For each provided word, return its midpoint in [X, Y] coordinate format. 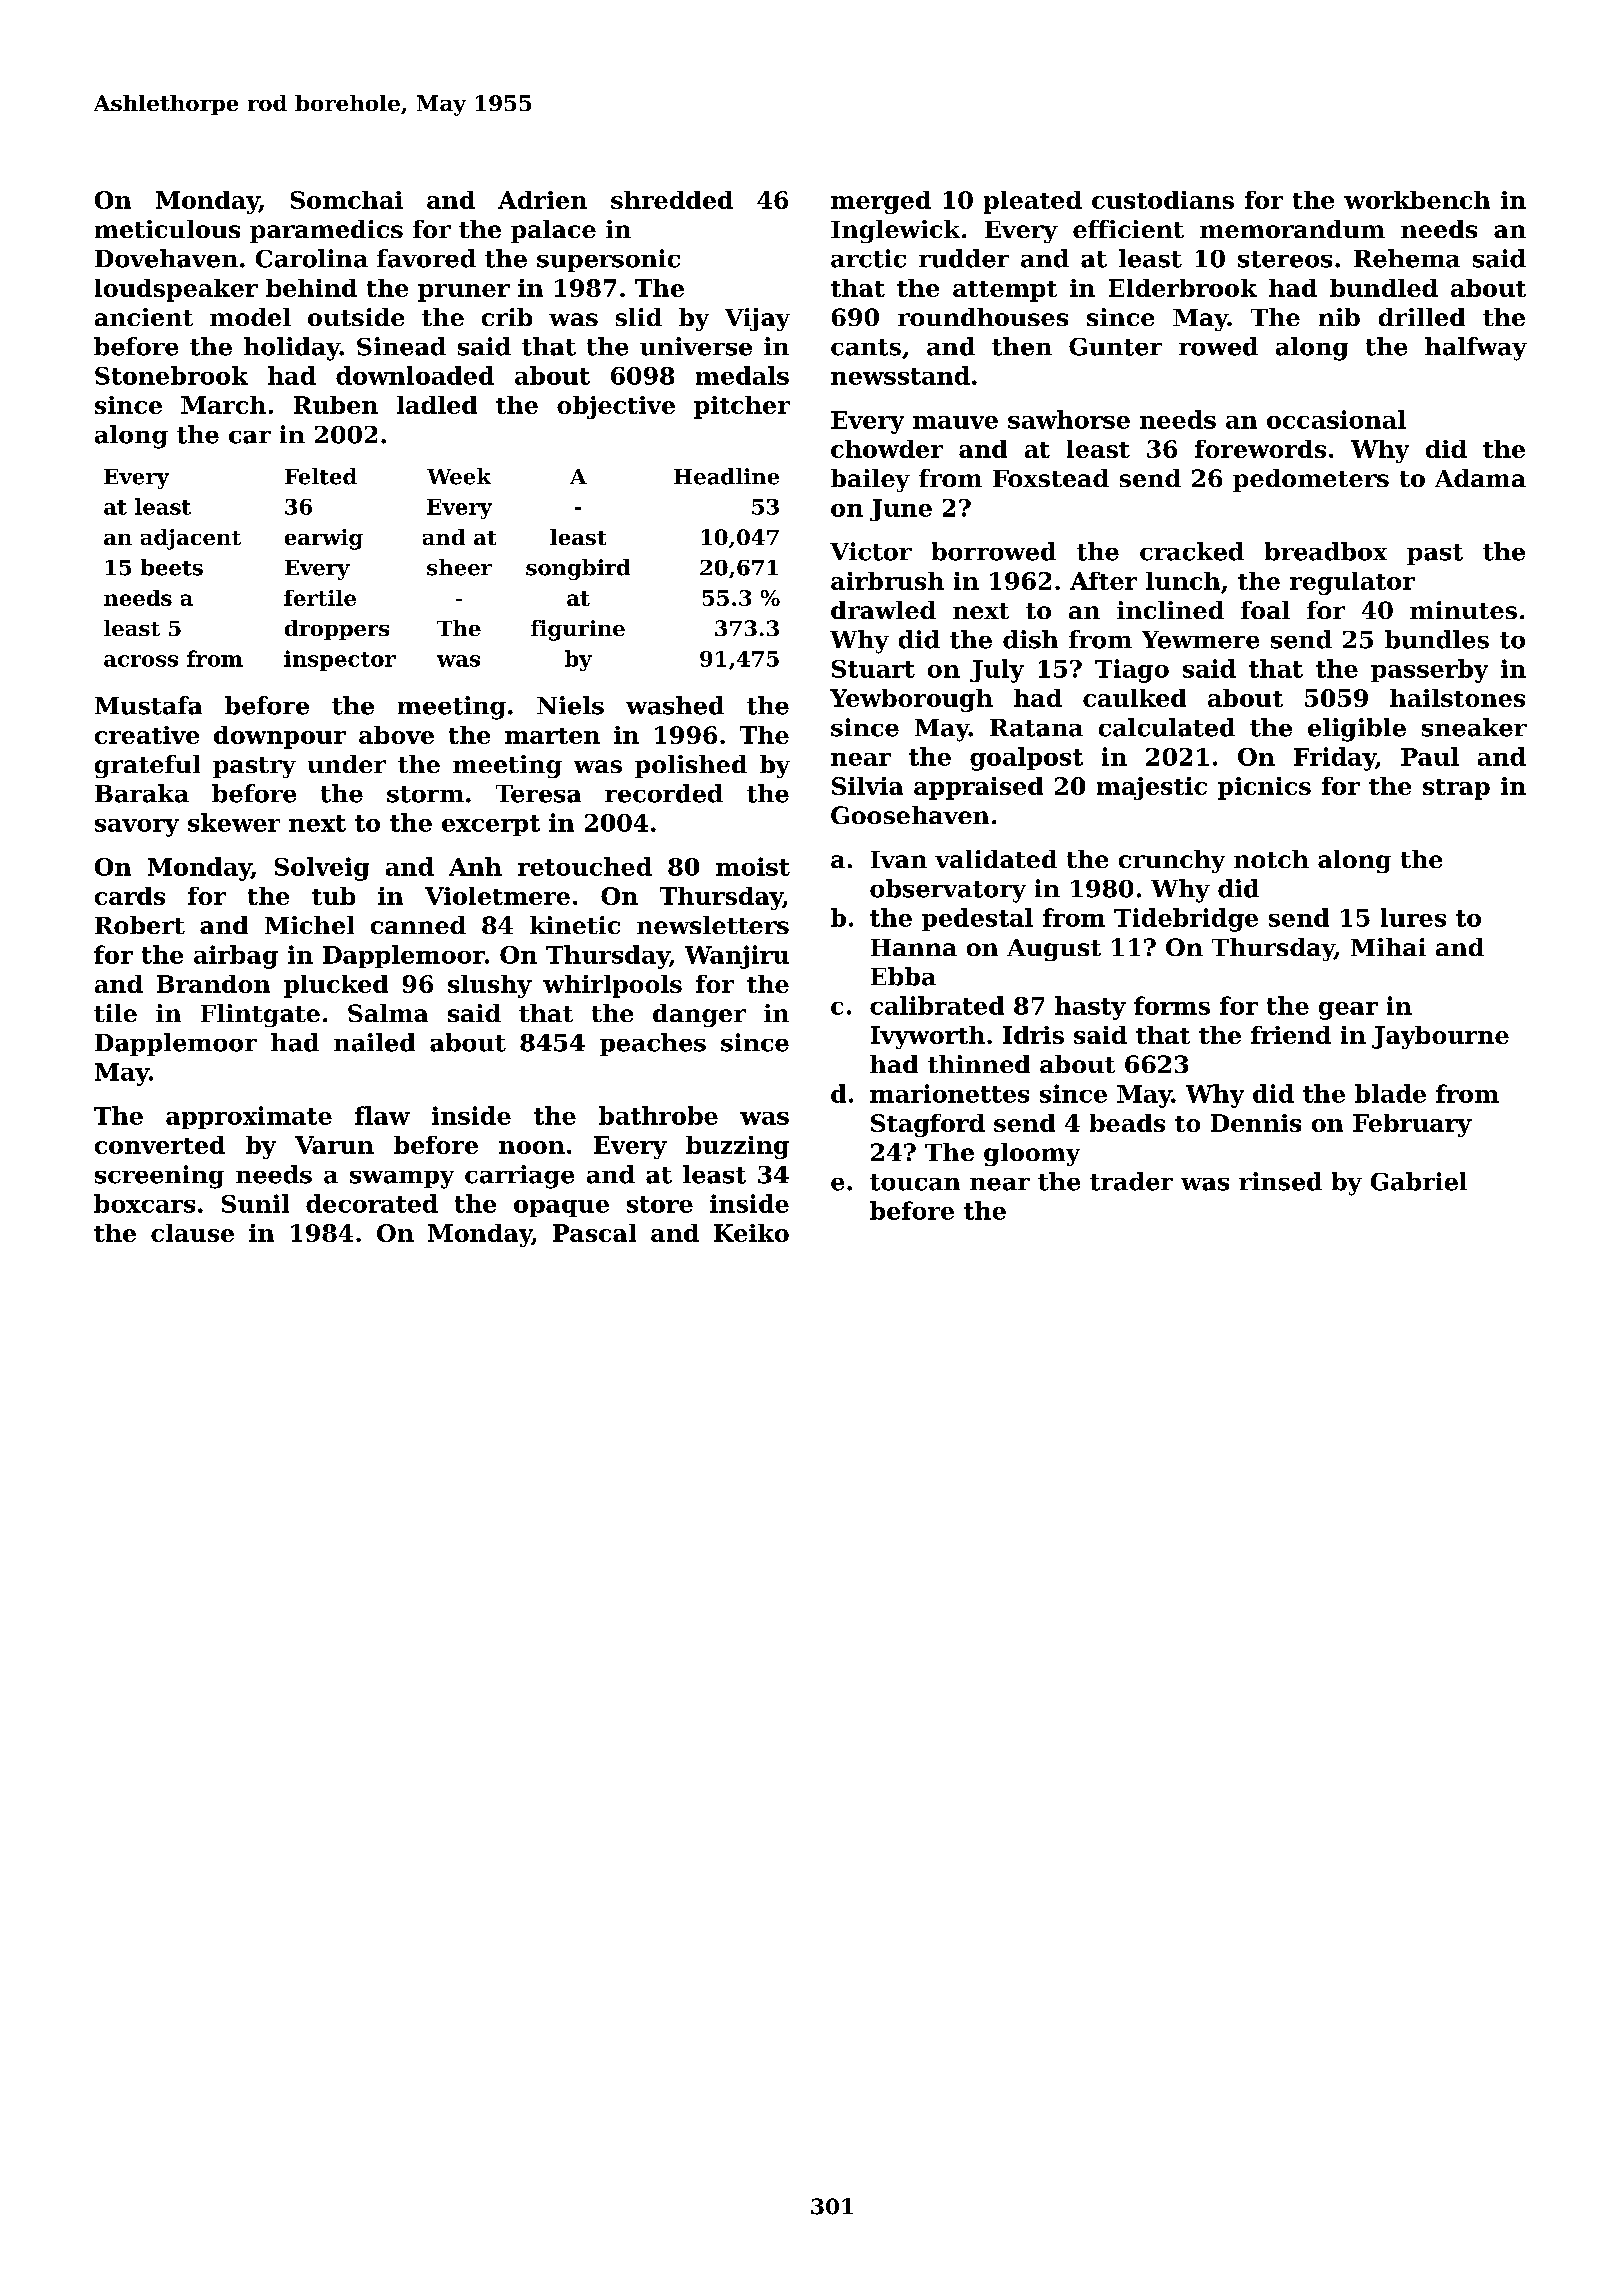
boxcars [144, 1203]
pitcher [742, 407]
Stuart [873, 669]
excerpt [491, 825]
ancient [144, 317]
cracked [1192, 551]
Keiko [751, 1233]
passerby [1429, 671]
